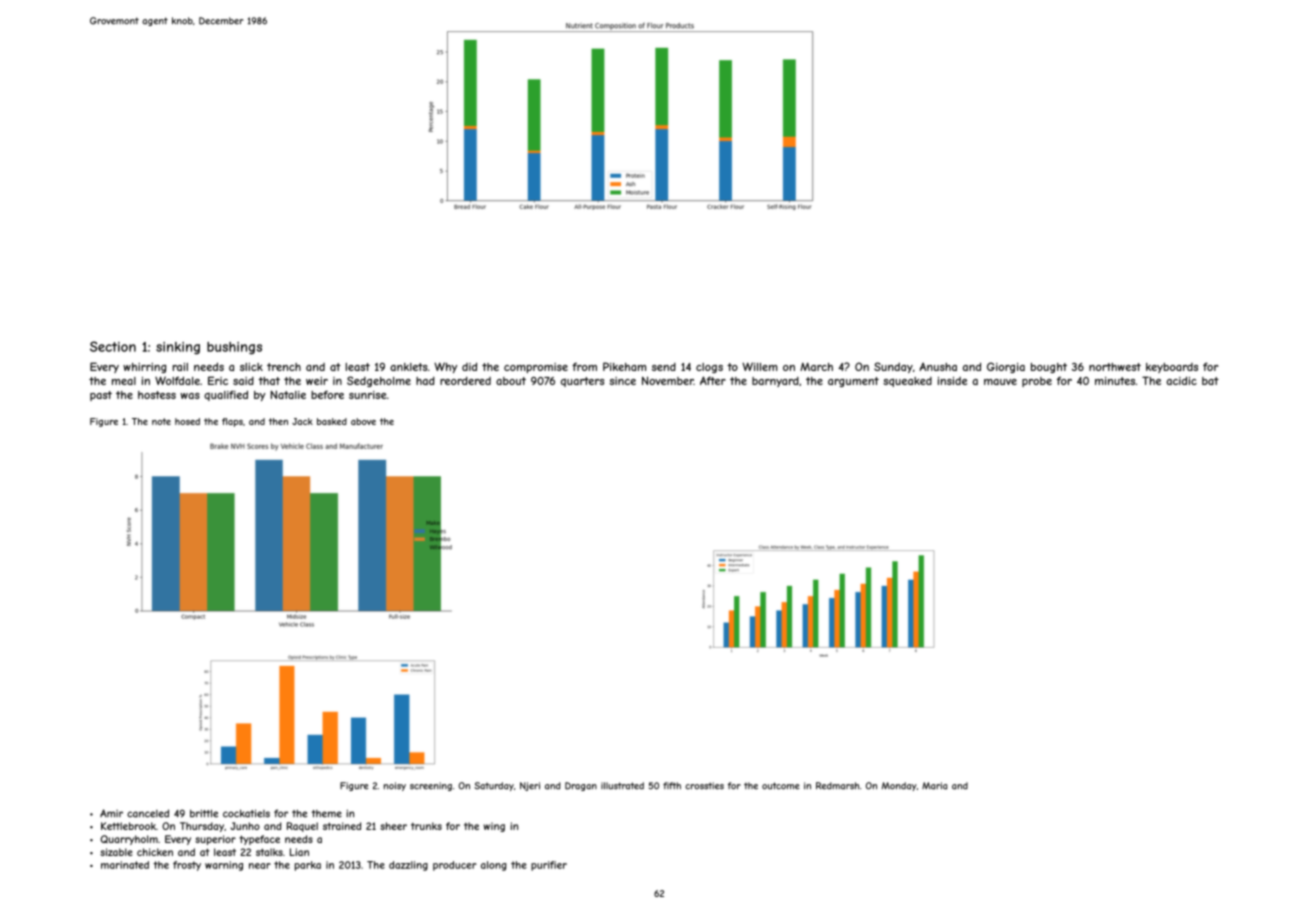 This screenshot has width=1308, height=924. Describe the element at coordinates (934, 786) in the screenshot. I see `Maria` at that location.
